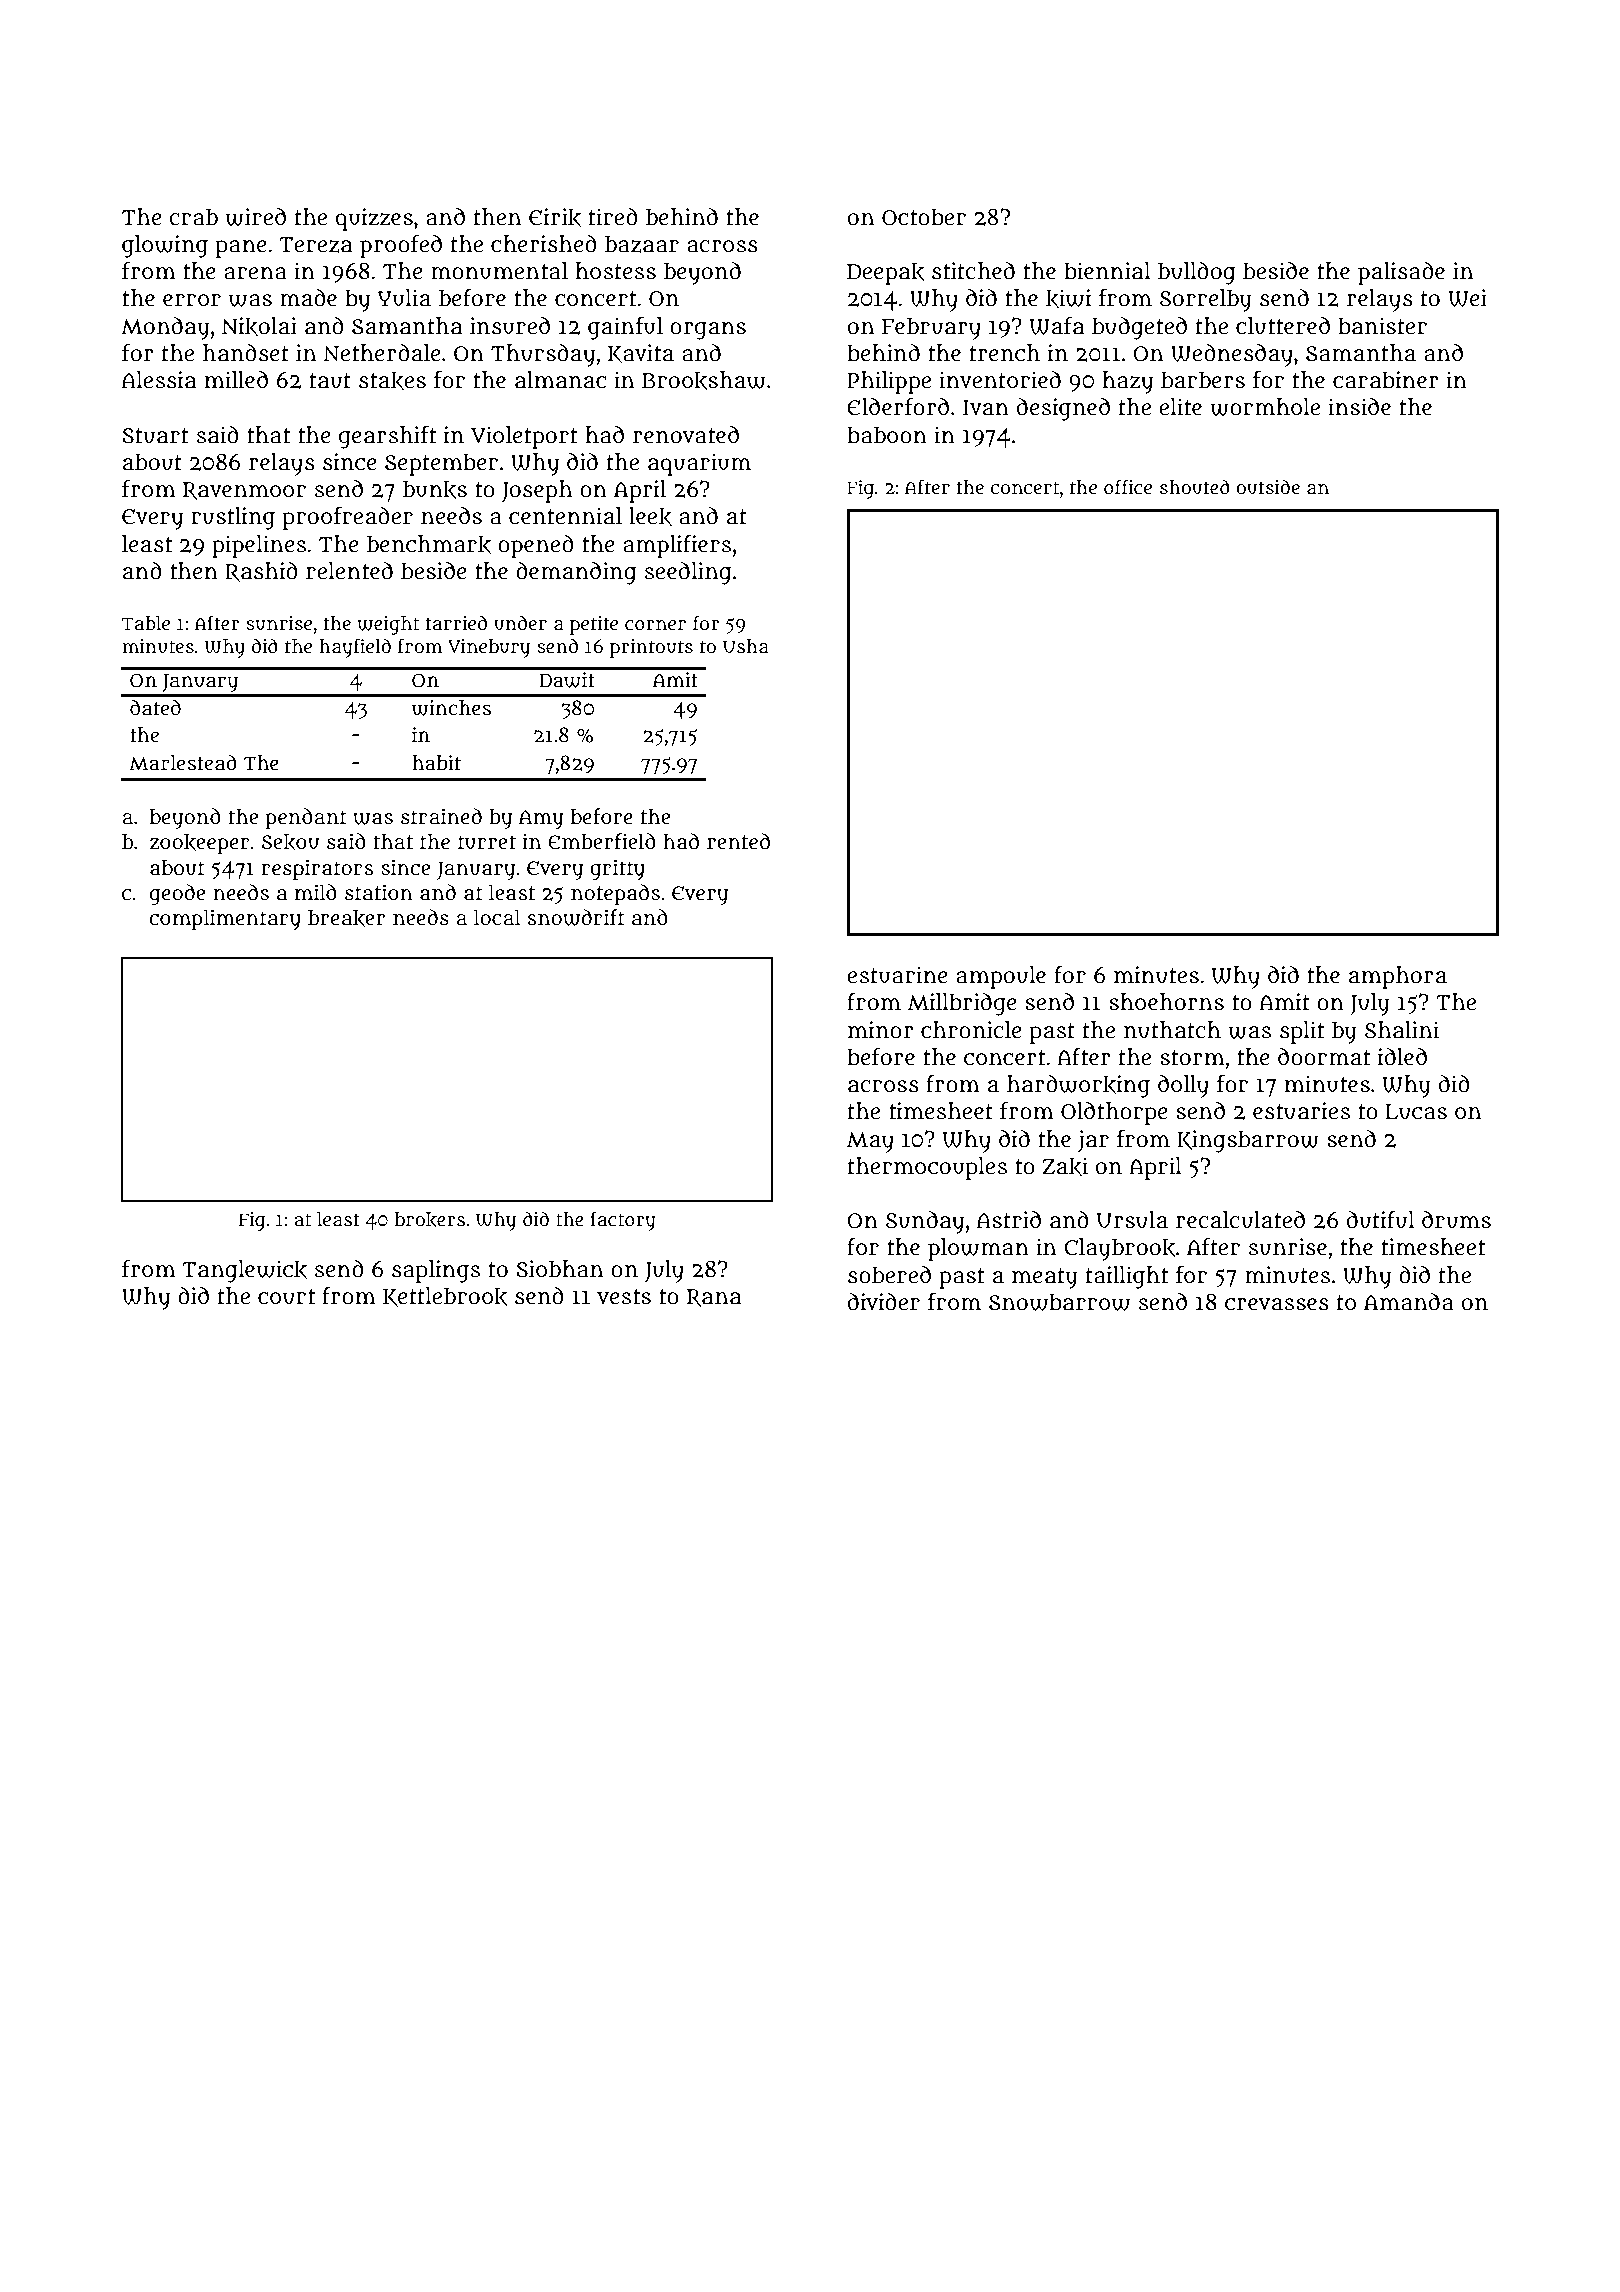 This screenshot has width=1620, height=2292. Describe the element at coordinates (225, 919) in the screenshot. I see `complimentary` at that location.
